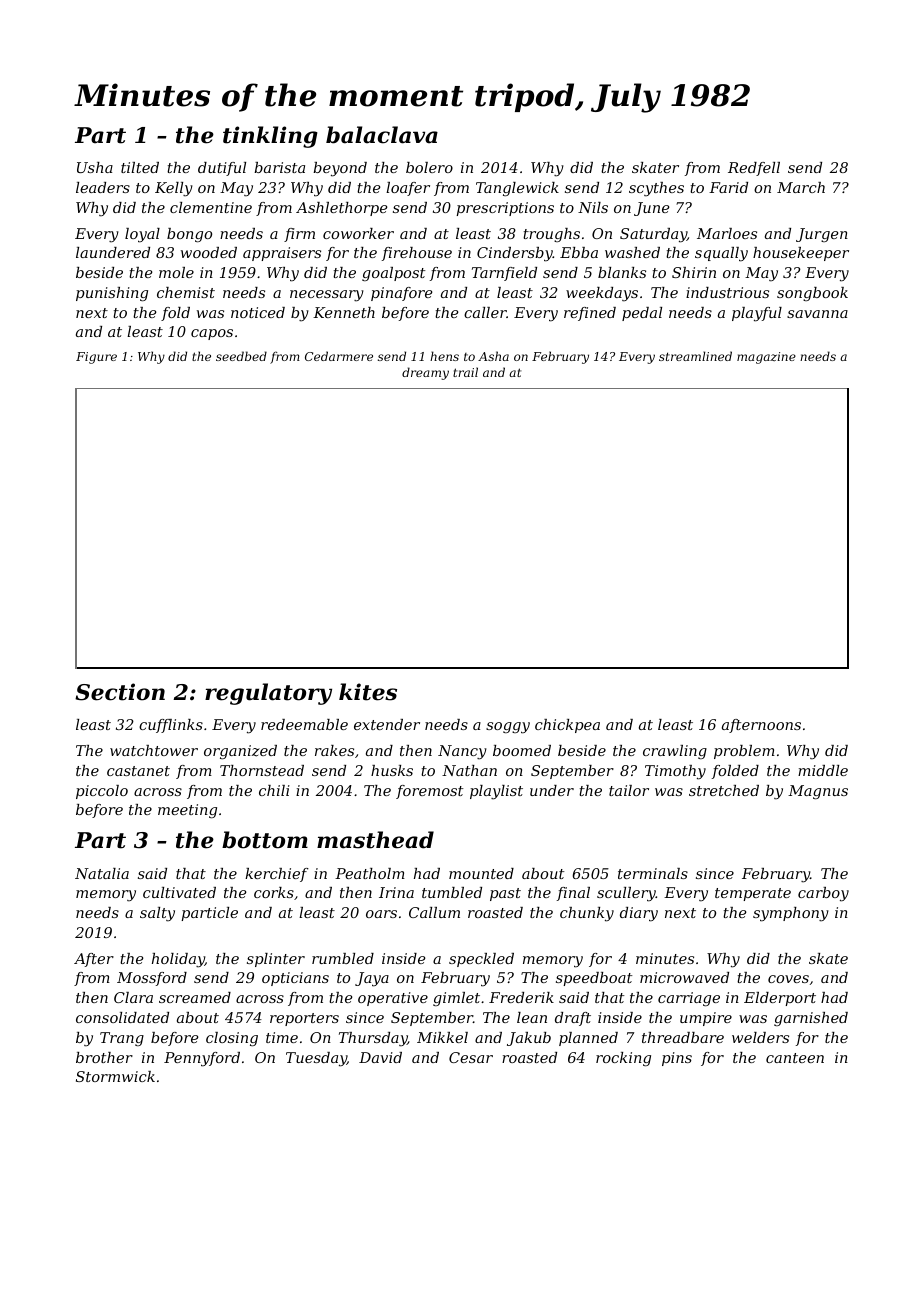  What do you see at coordinates (444, 356) in the screenshot?
I see `hens` at bounding box center [444, 356].
